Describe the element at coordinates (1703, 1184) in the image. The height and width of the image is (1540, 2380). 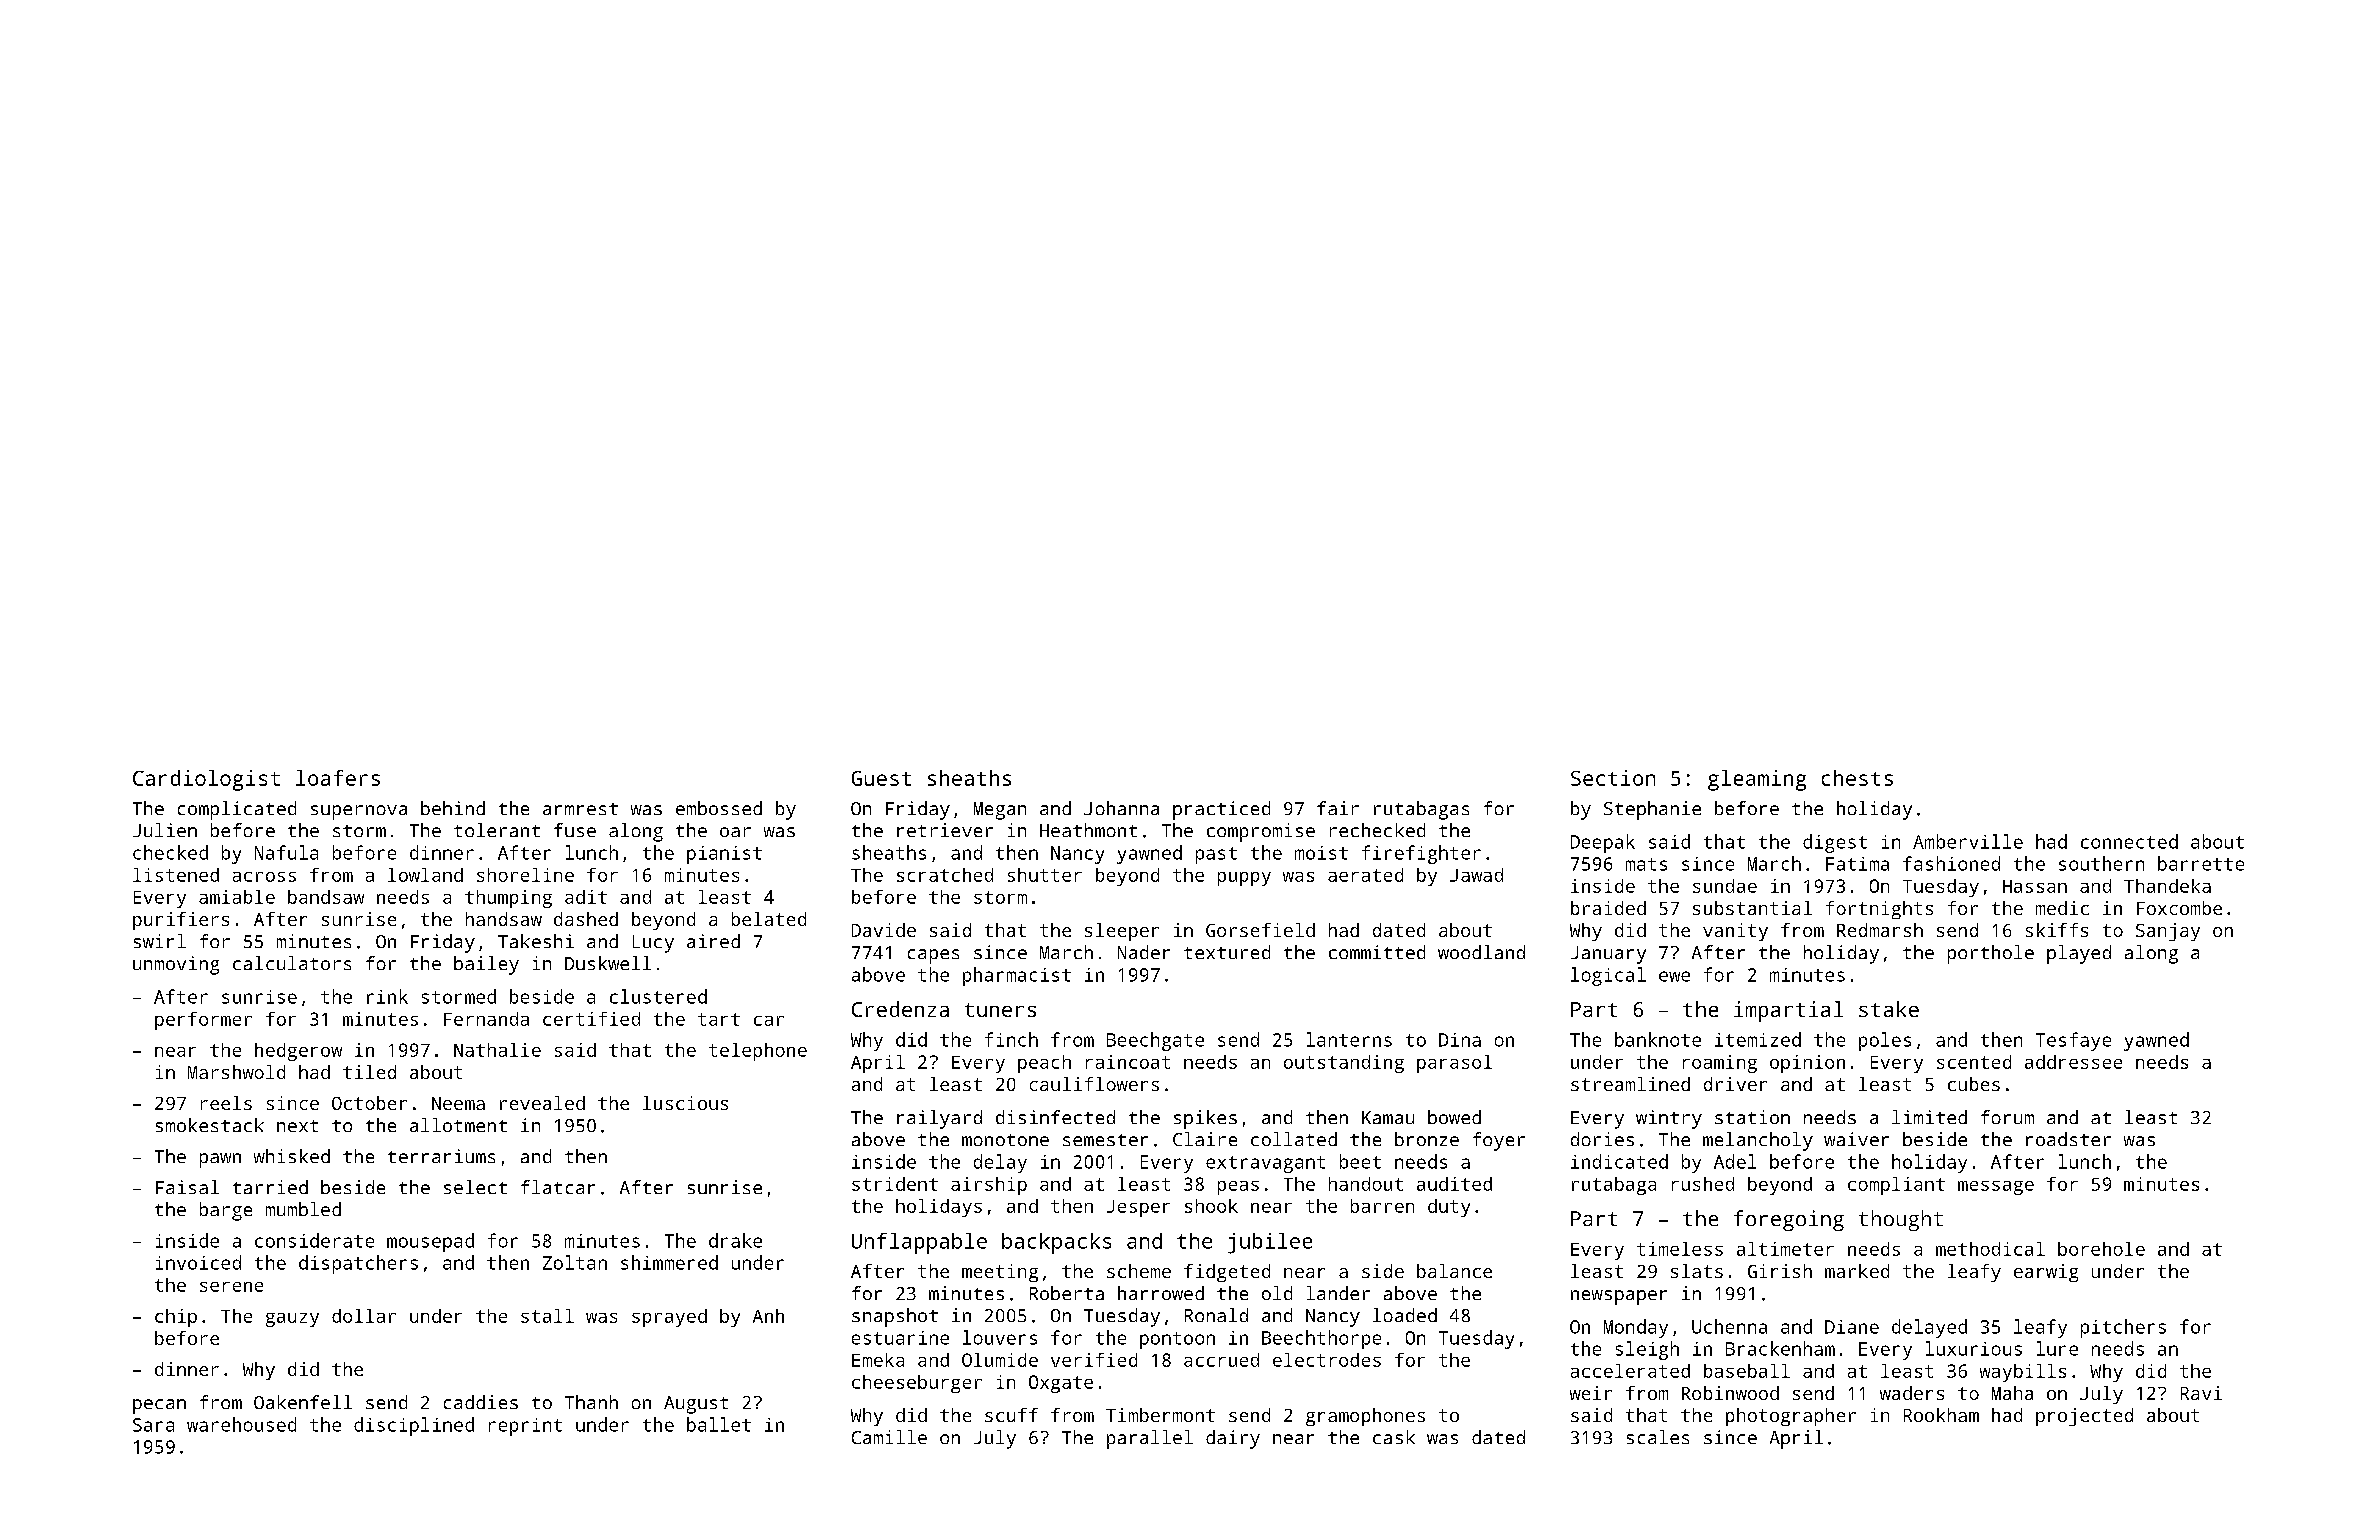
I see `rushed` at that location.
